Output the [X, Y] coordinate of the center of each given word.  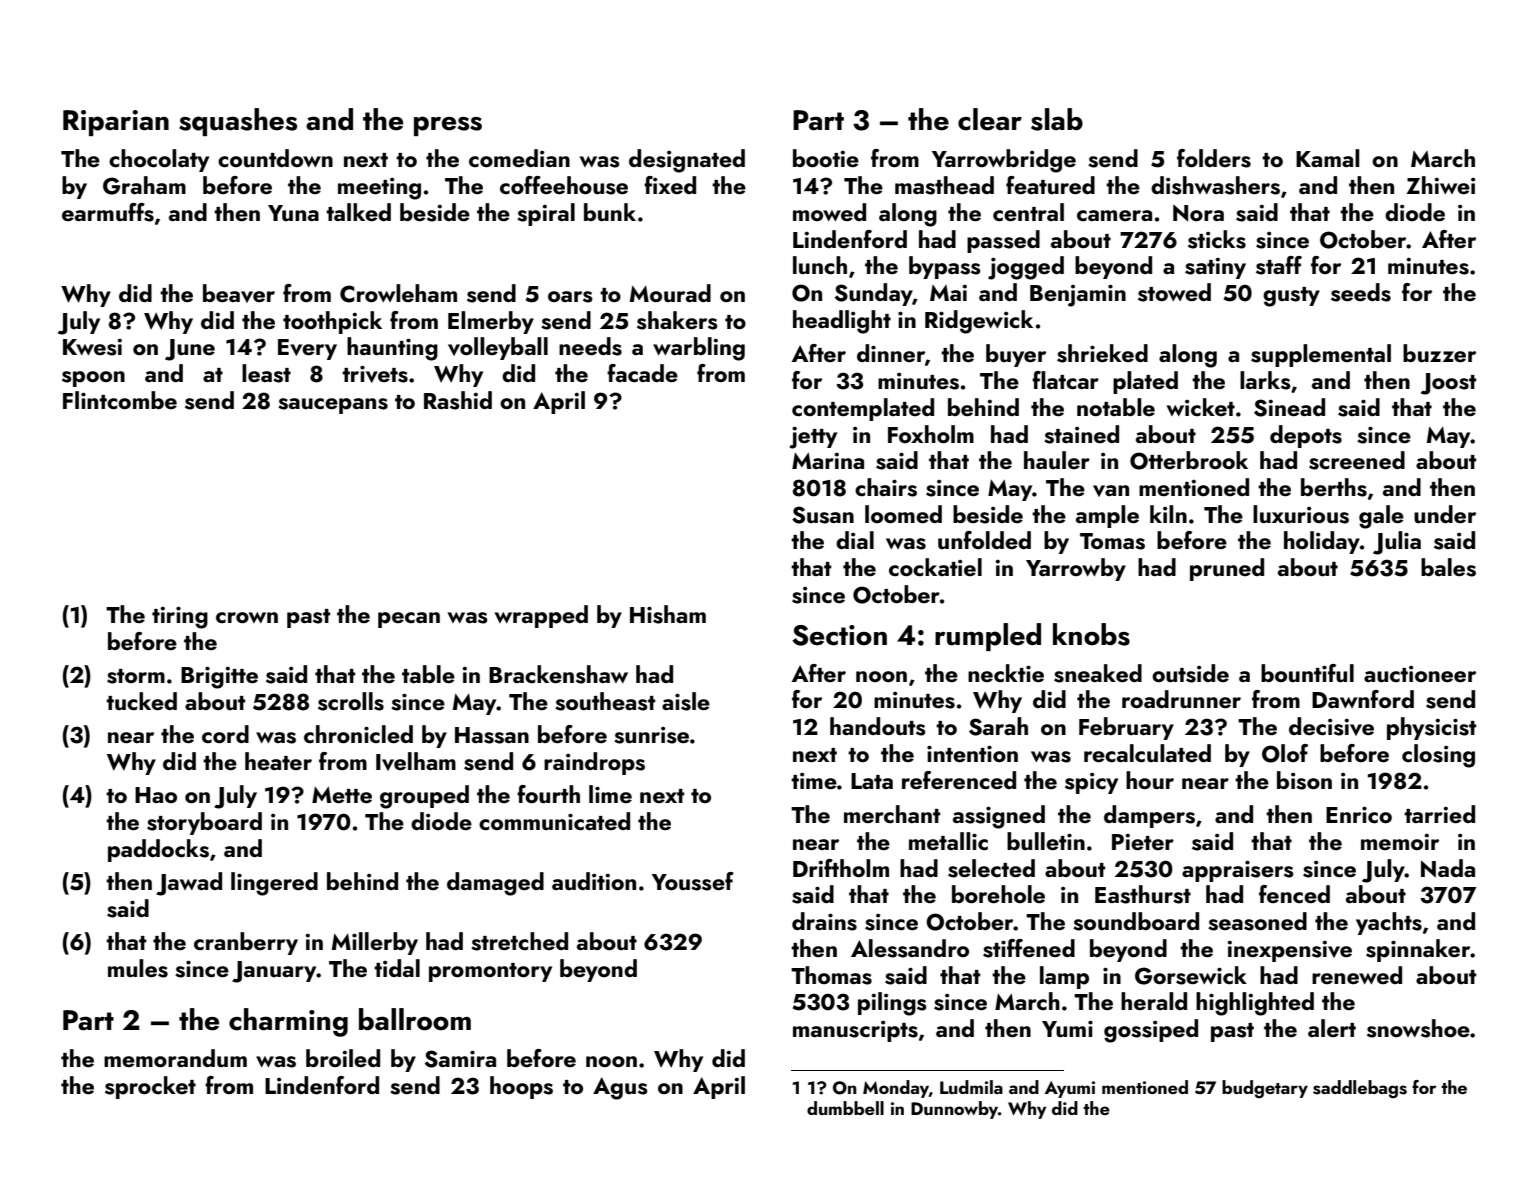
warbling [699, 349]
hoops [521, 1087]
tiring [180, 617]
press [448, 126]
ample [1107, 516]
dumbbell [845, 1108]
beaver [239, 293]
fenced [1294, 894]
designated [687, 161]
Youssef [693, 881]
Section [839, 635]
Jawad [189, 884]
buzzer [1439, 353]
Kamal [1327, 158]
